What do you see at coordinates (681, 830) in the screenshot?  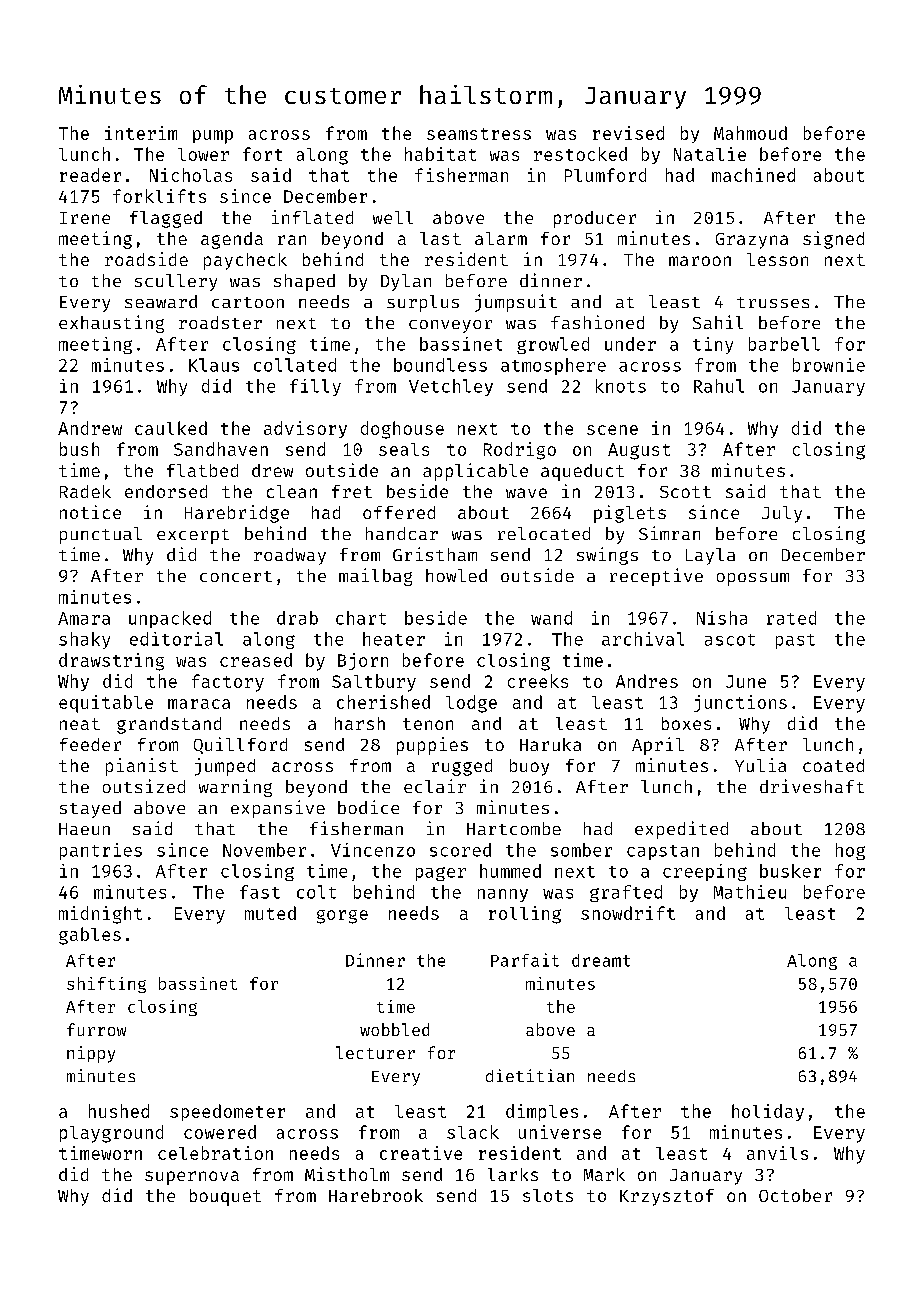 I see `expedited` at bounding box center [681, 830].
